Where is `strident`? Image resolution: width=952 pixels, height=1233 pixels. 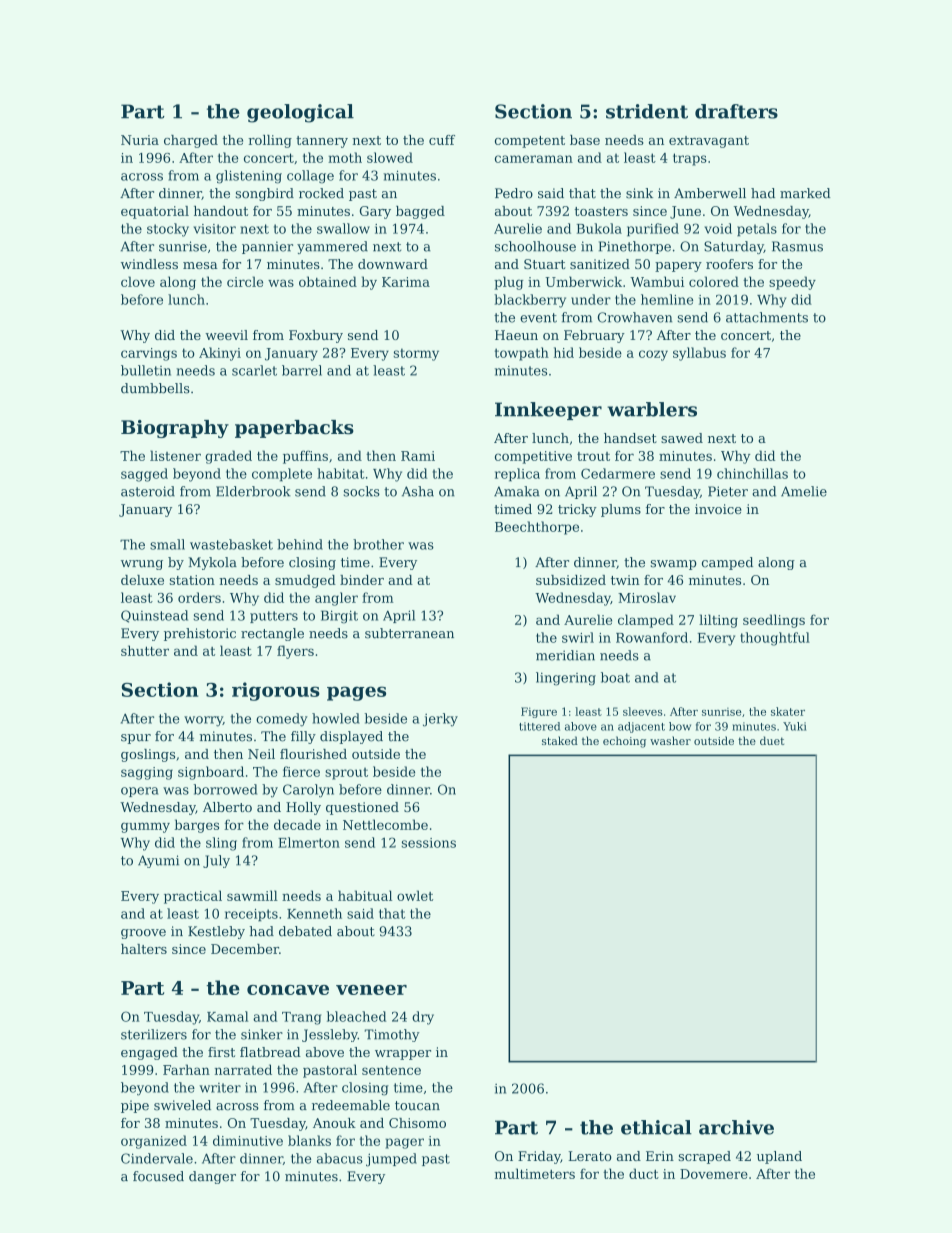
strident is located at coordinates (647, 111).
